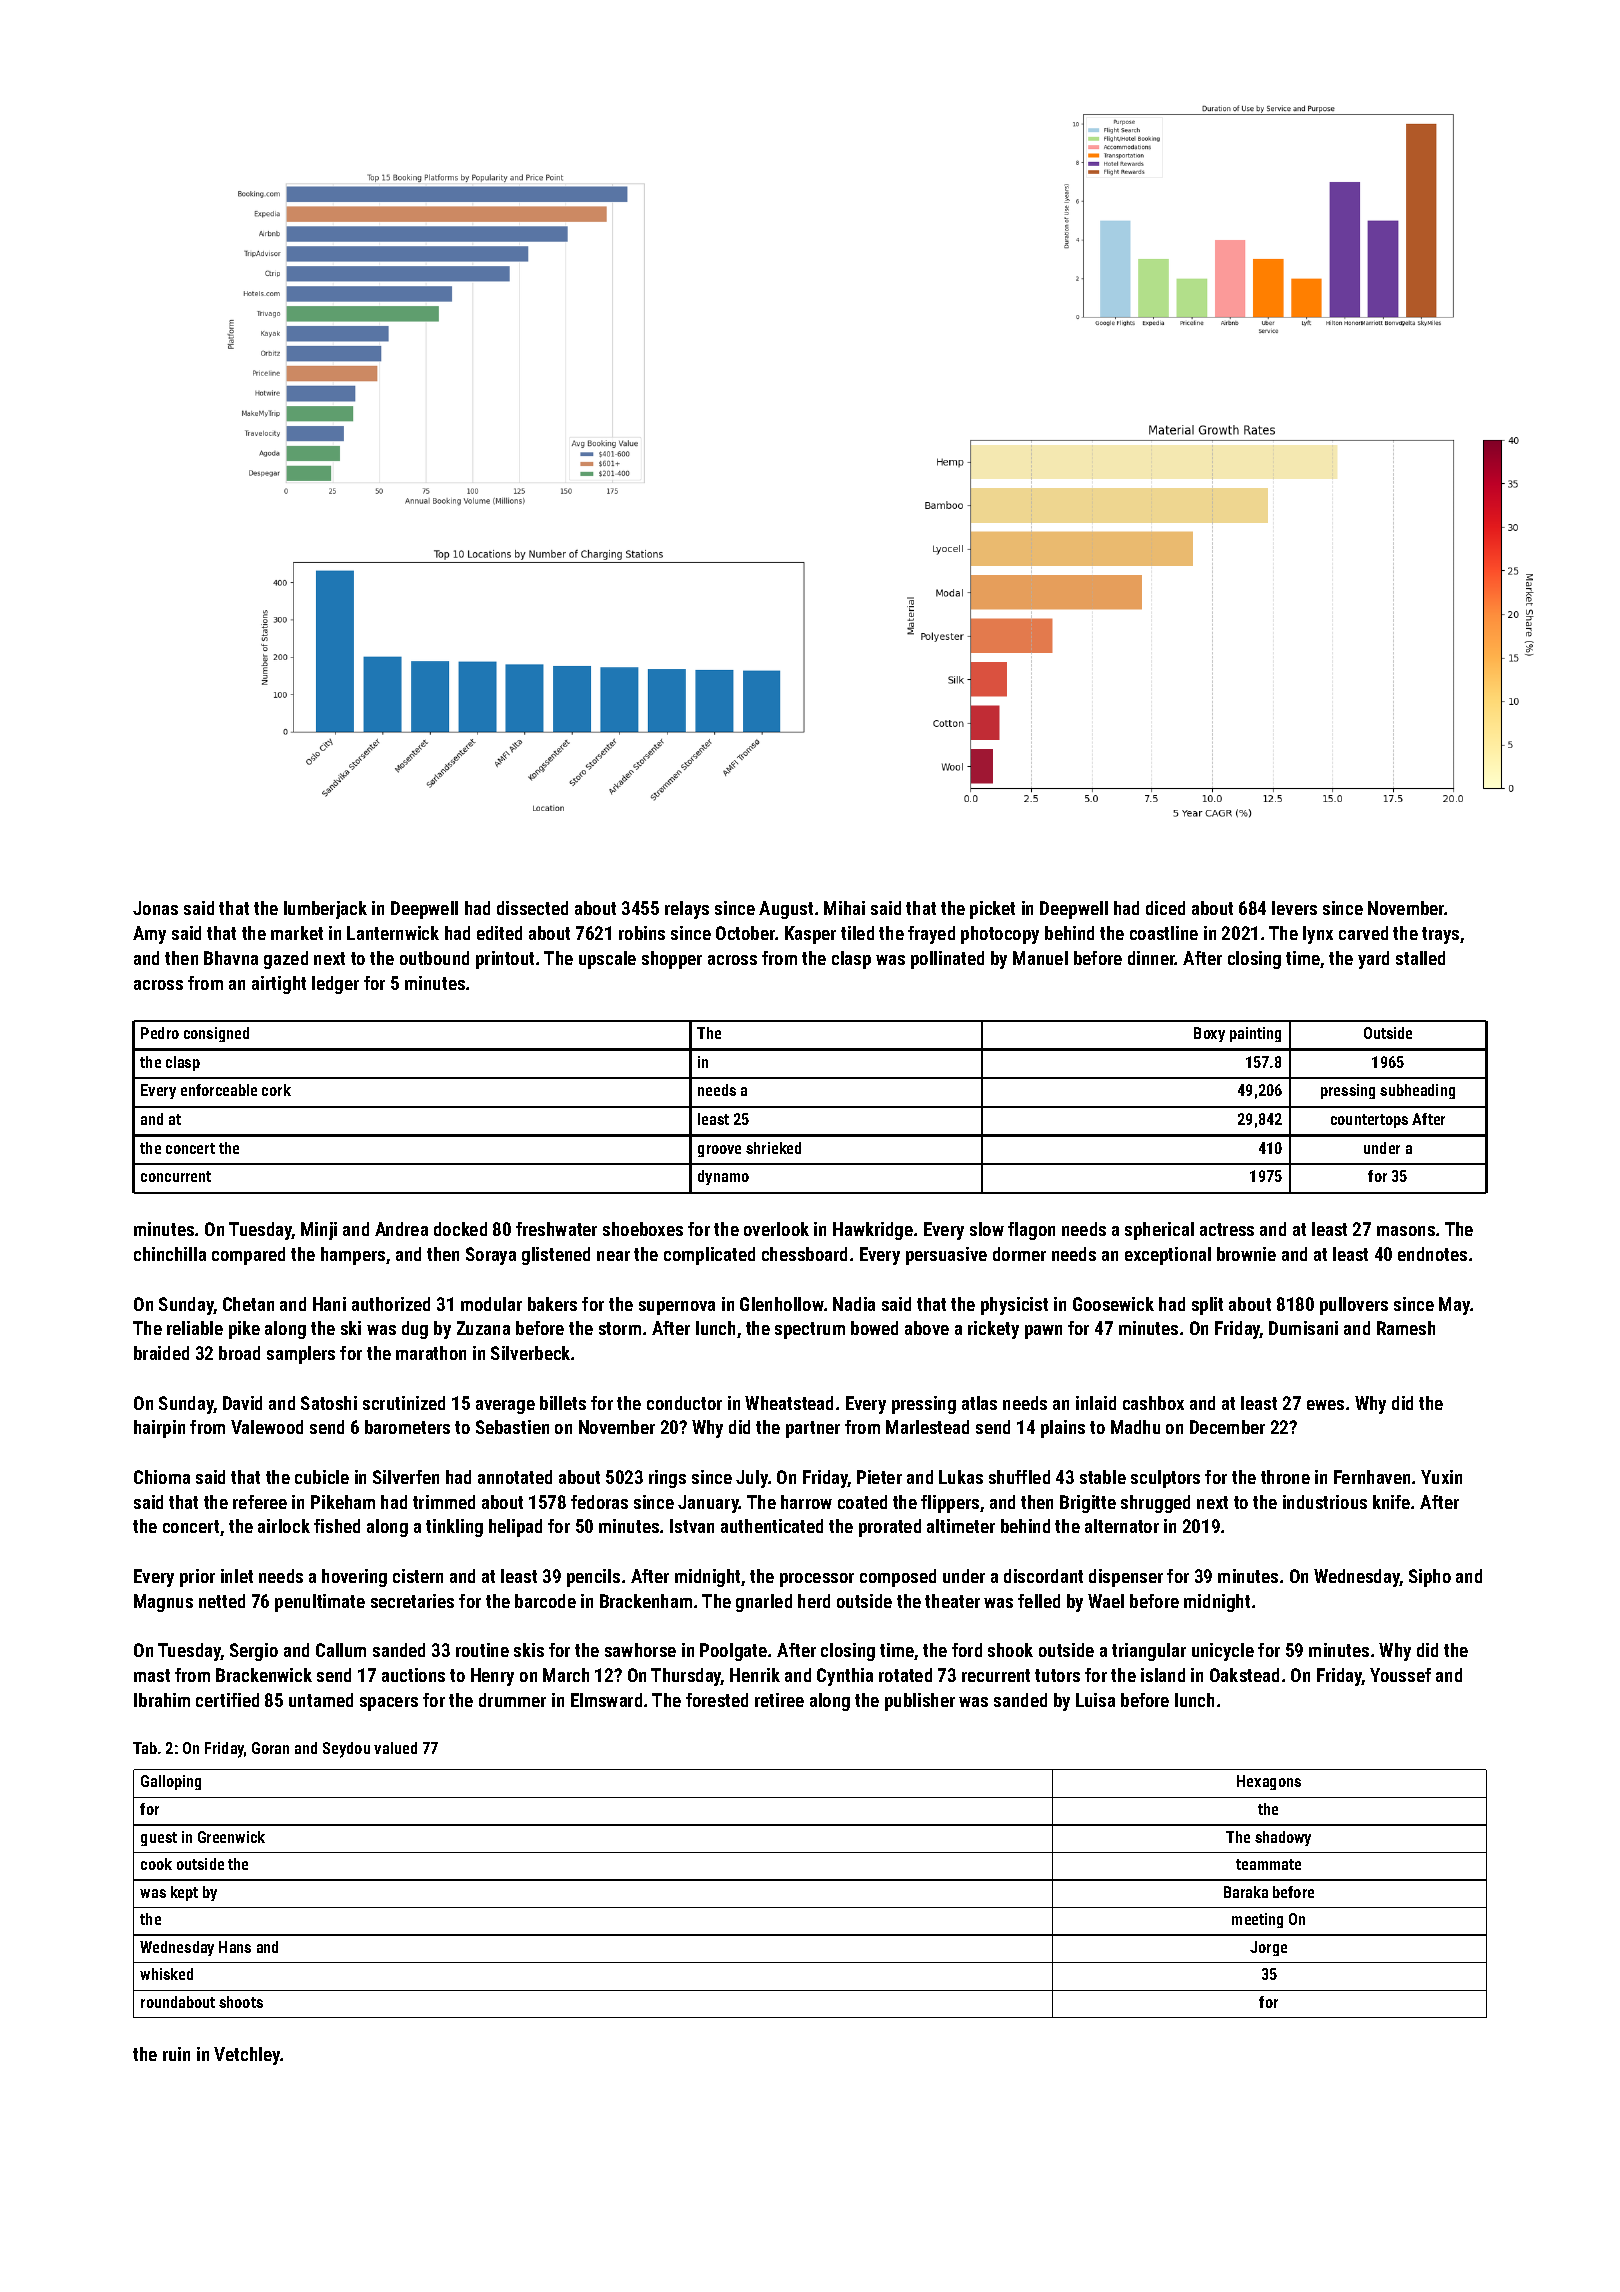 The image size is (1620, 2292). I want to click on industrious, so click(1325, 1502).
